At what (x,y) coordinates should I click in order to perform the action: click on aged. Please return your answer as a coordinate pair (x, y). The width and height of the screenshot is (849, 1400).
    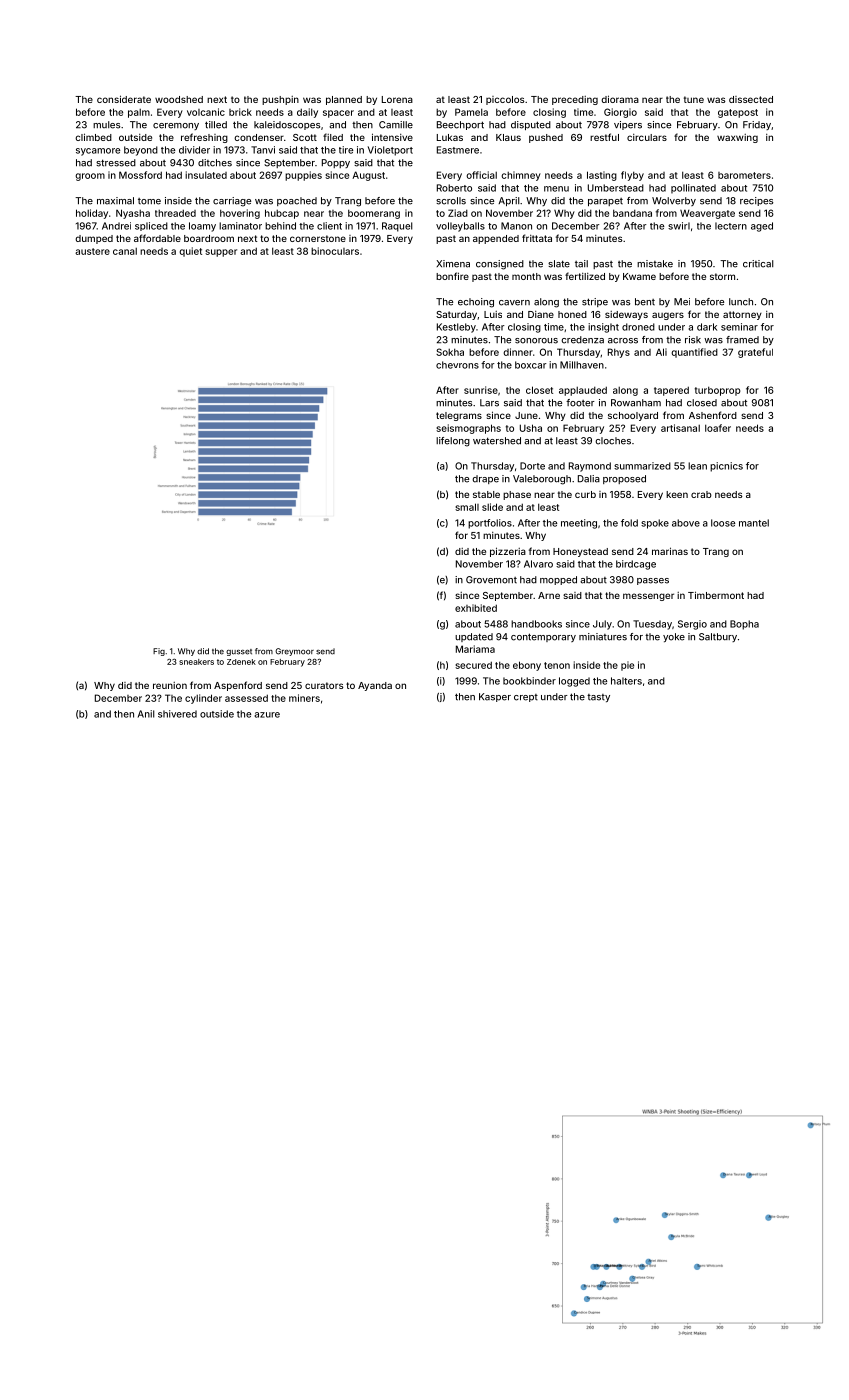
    Looking at the image, I should click on (762, 227).
